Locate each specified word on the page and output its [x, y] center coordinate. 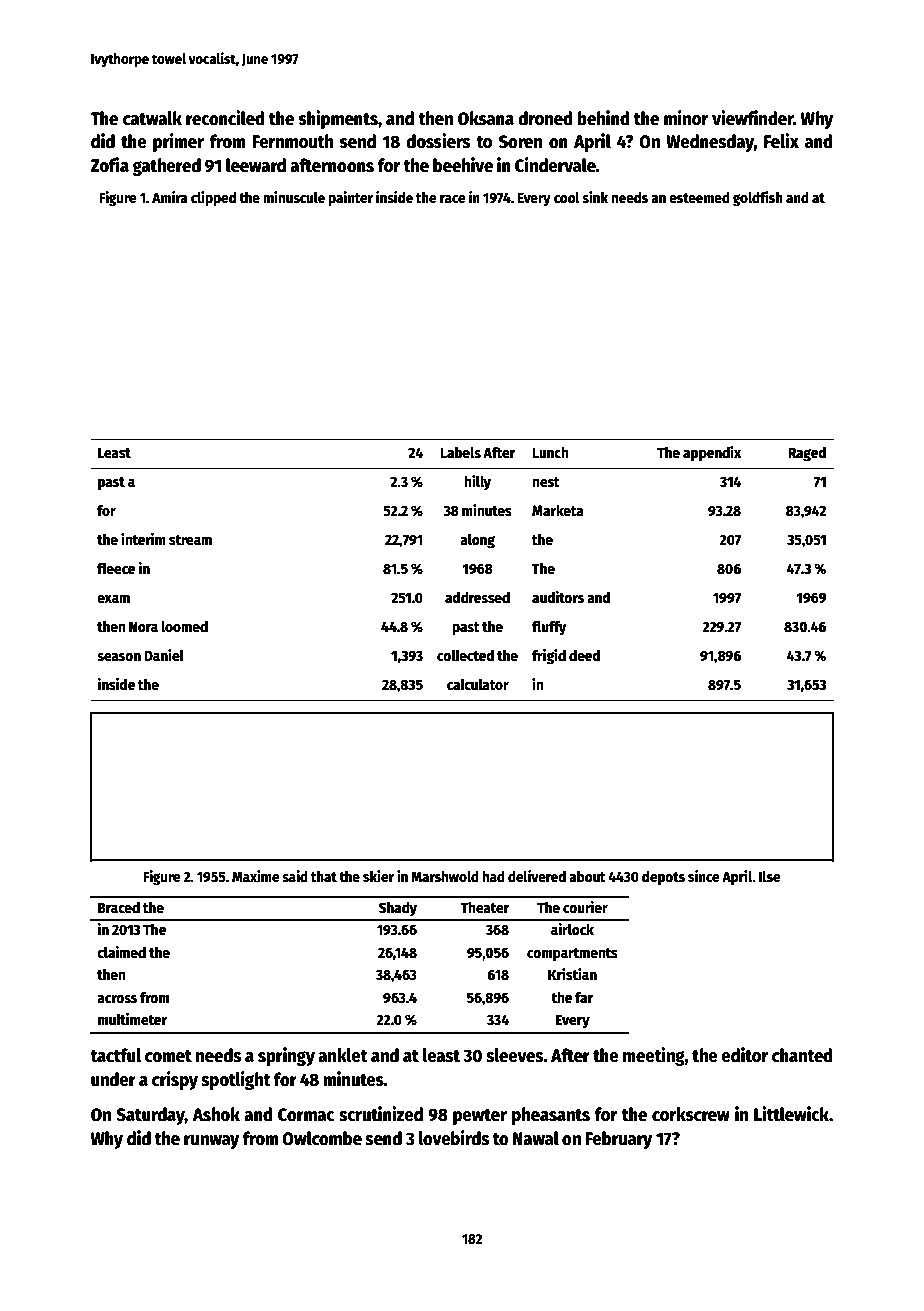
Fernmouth [292, 141]
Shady [398, 909]
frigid [549, 657]
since [704, 876]
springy [286, 1056]
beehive [463, 165]
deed [584, 655]
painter [350, 198]
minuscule [294, 197]
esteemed [699, 197]
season [119, 657]
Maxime [256, 876]
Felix [781, 141]
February [618, 1140]
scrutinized [381, 1114]
